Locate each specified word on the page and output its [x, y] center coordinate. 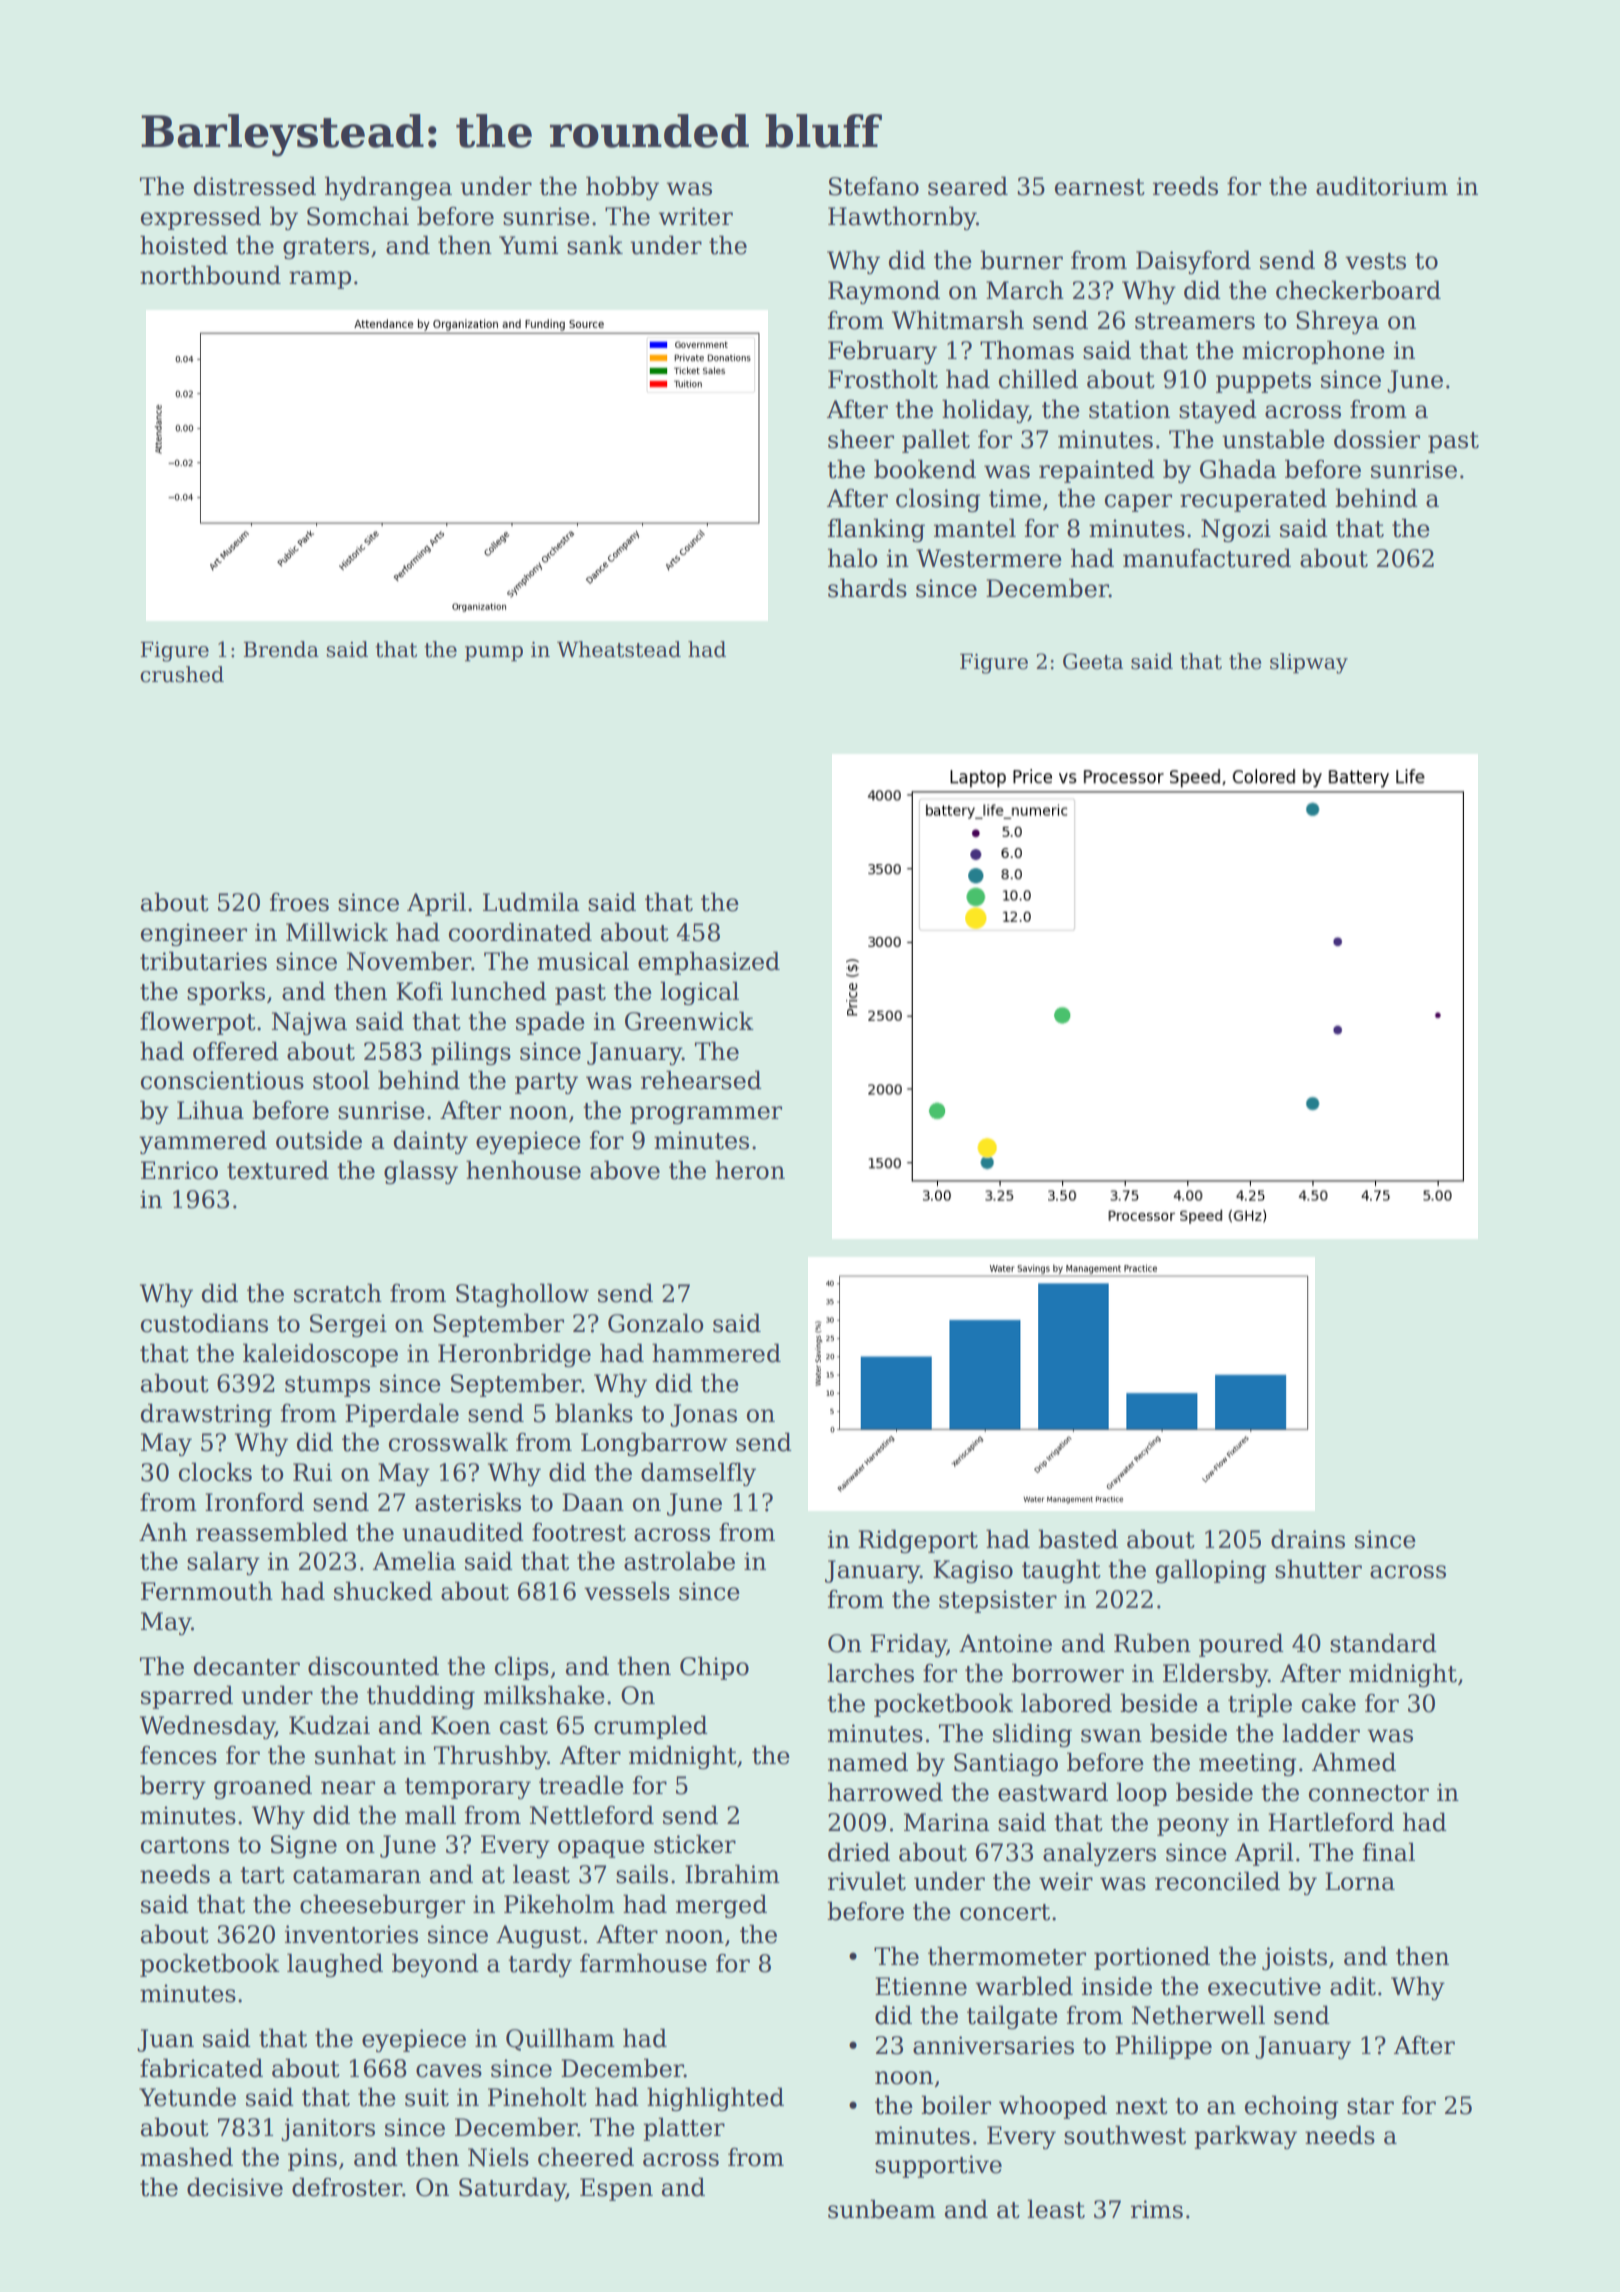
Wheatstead [619, 649]
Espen [616, 2189]
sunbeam [882, 2209]
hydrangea [388, 188]
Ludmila [531, 902]
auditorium [1382, 186]
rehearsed [701, 1080]
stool [341, 1080]
